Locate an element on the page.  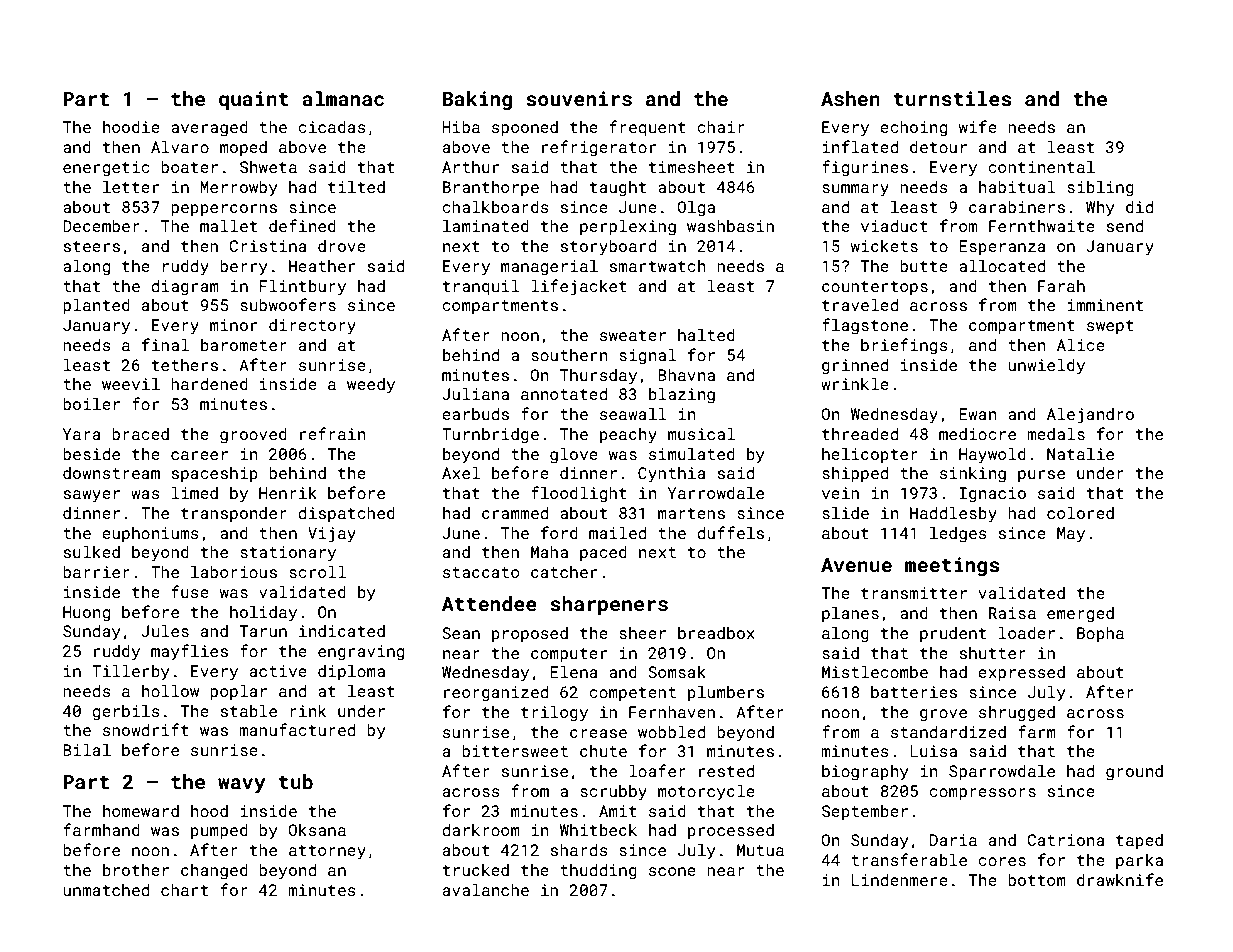
medals is located at coordinates (1056, 433).
